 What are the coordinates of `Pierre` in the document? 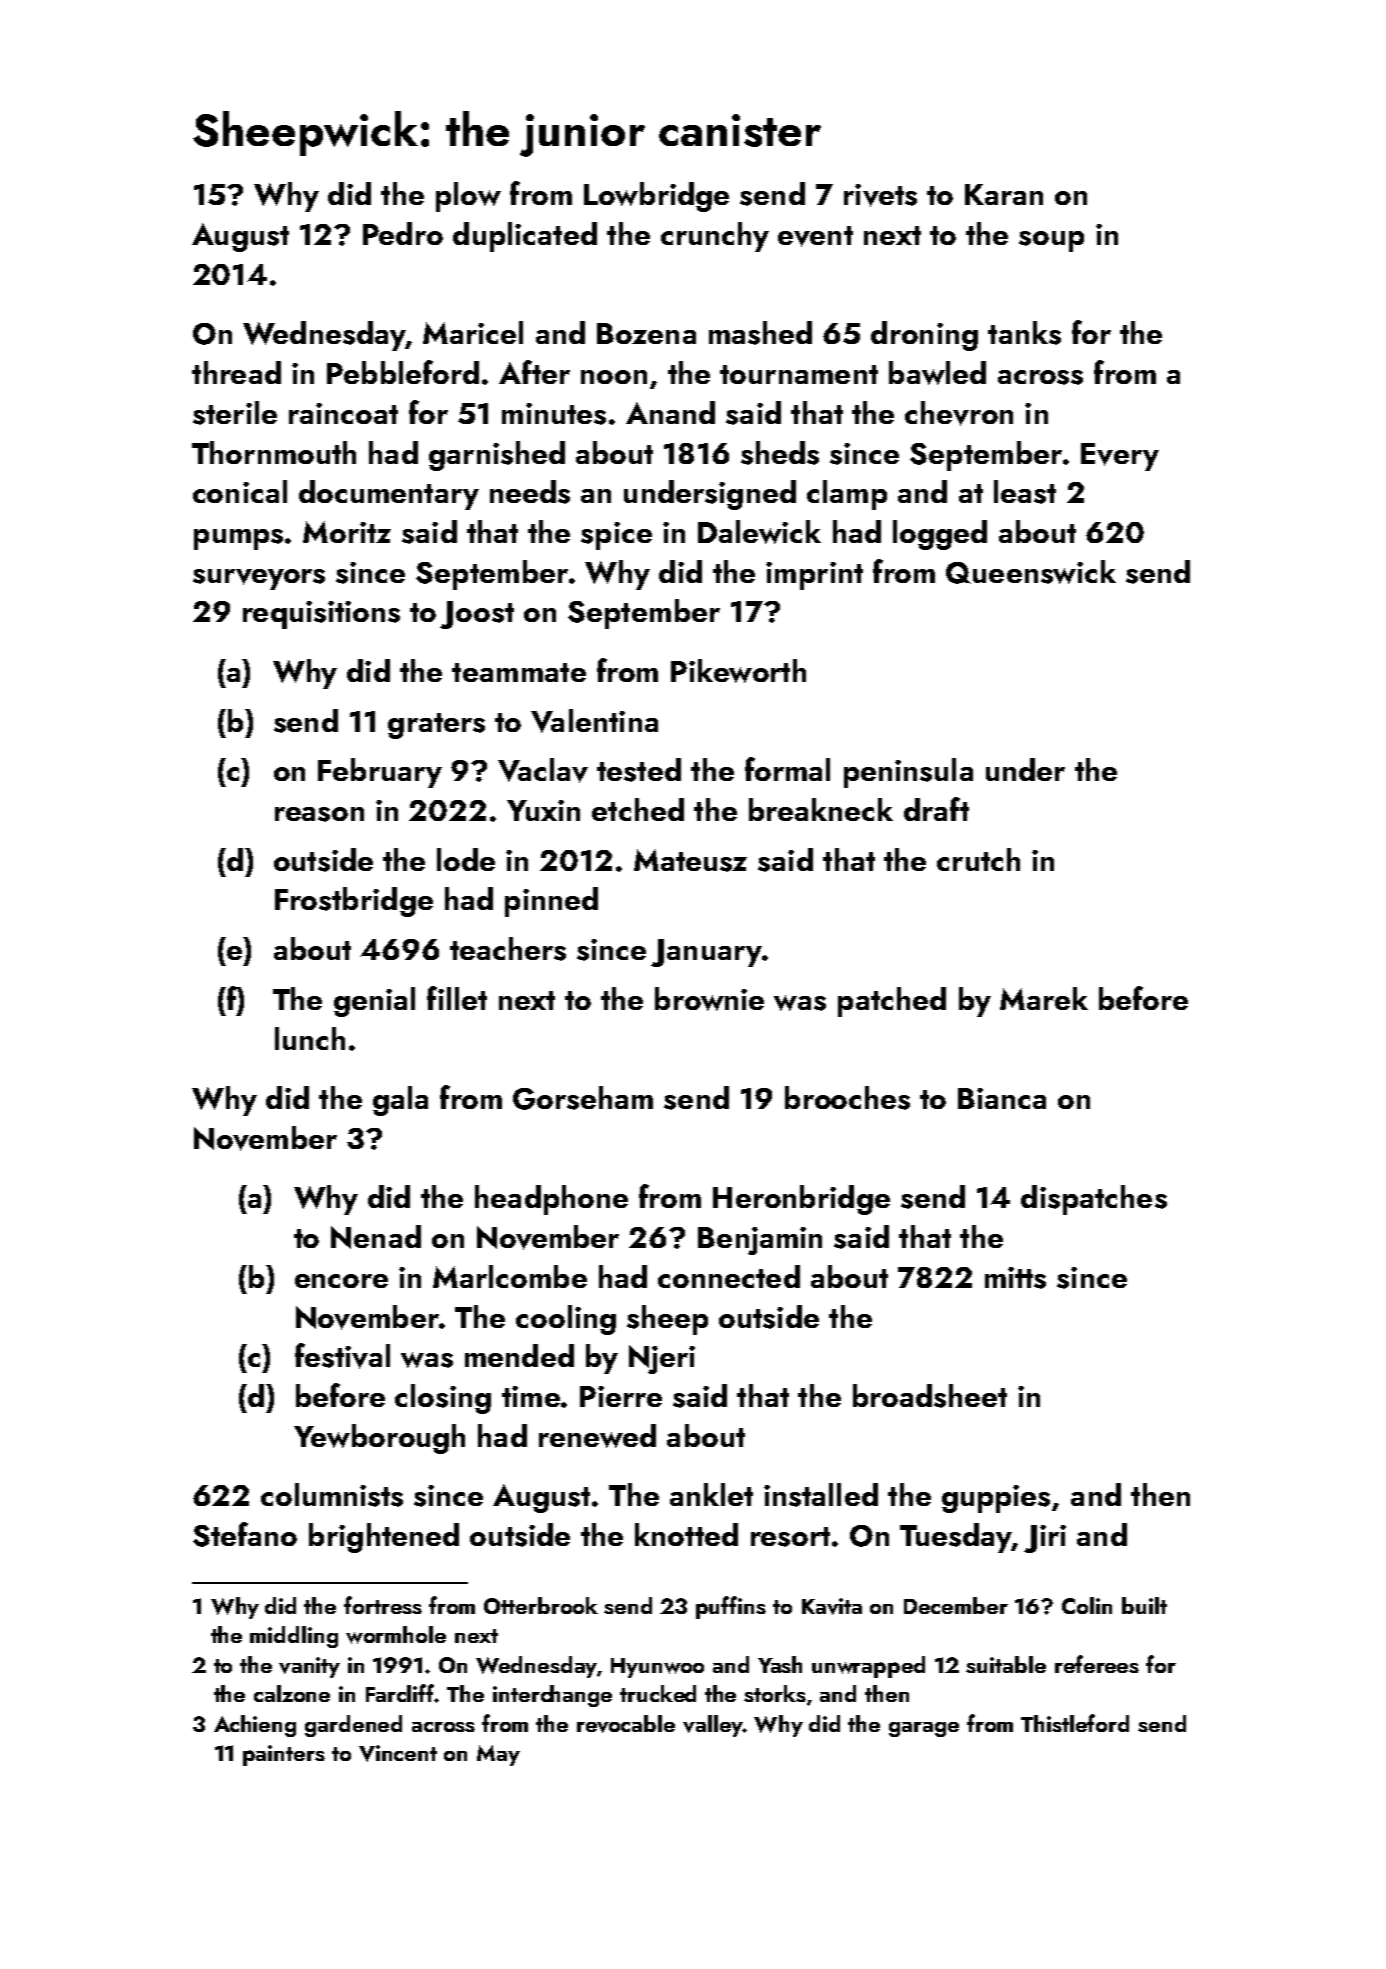 It's located at (621, 1396).
